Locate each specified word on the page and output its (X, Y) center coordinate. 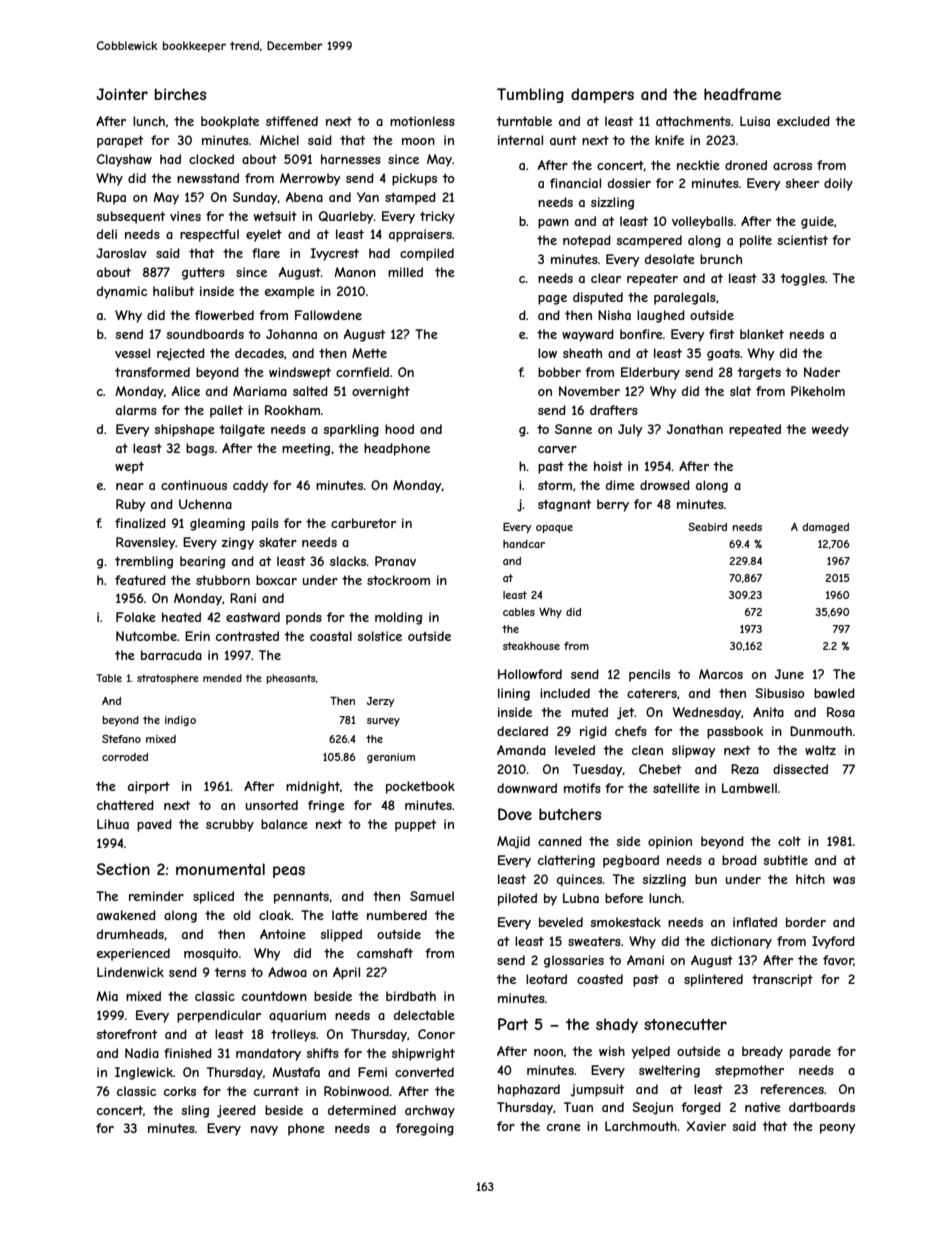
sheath (582, 353)
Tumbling (530, 95)
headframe (742, 94)
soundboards (205, 334)
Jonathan (695, 429)
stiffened (292, 121)
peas (289, 872)
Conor (436, 1034)
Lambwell (749, 788)
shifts (323, 1053)
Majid (513, 842)
